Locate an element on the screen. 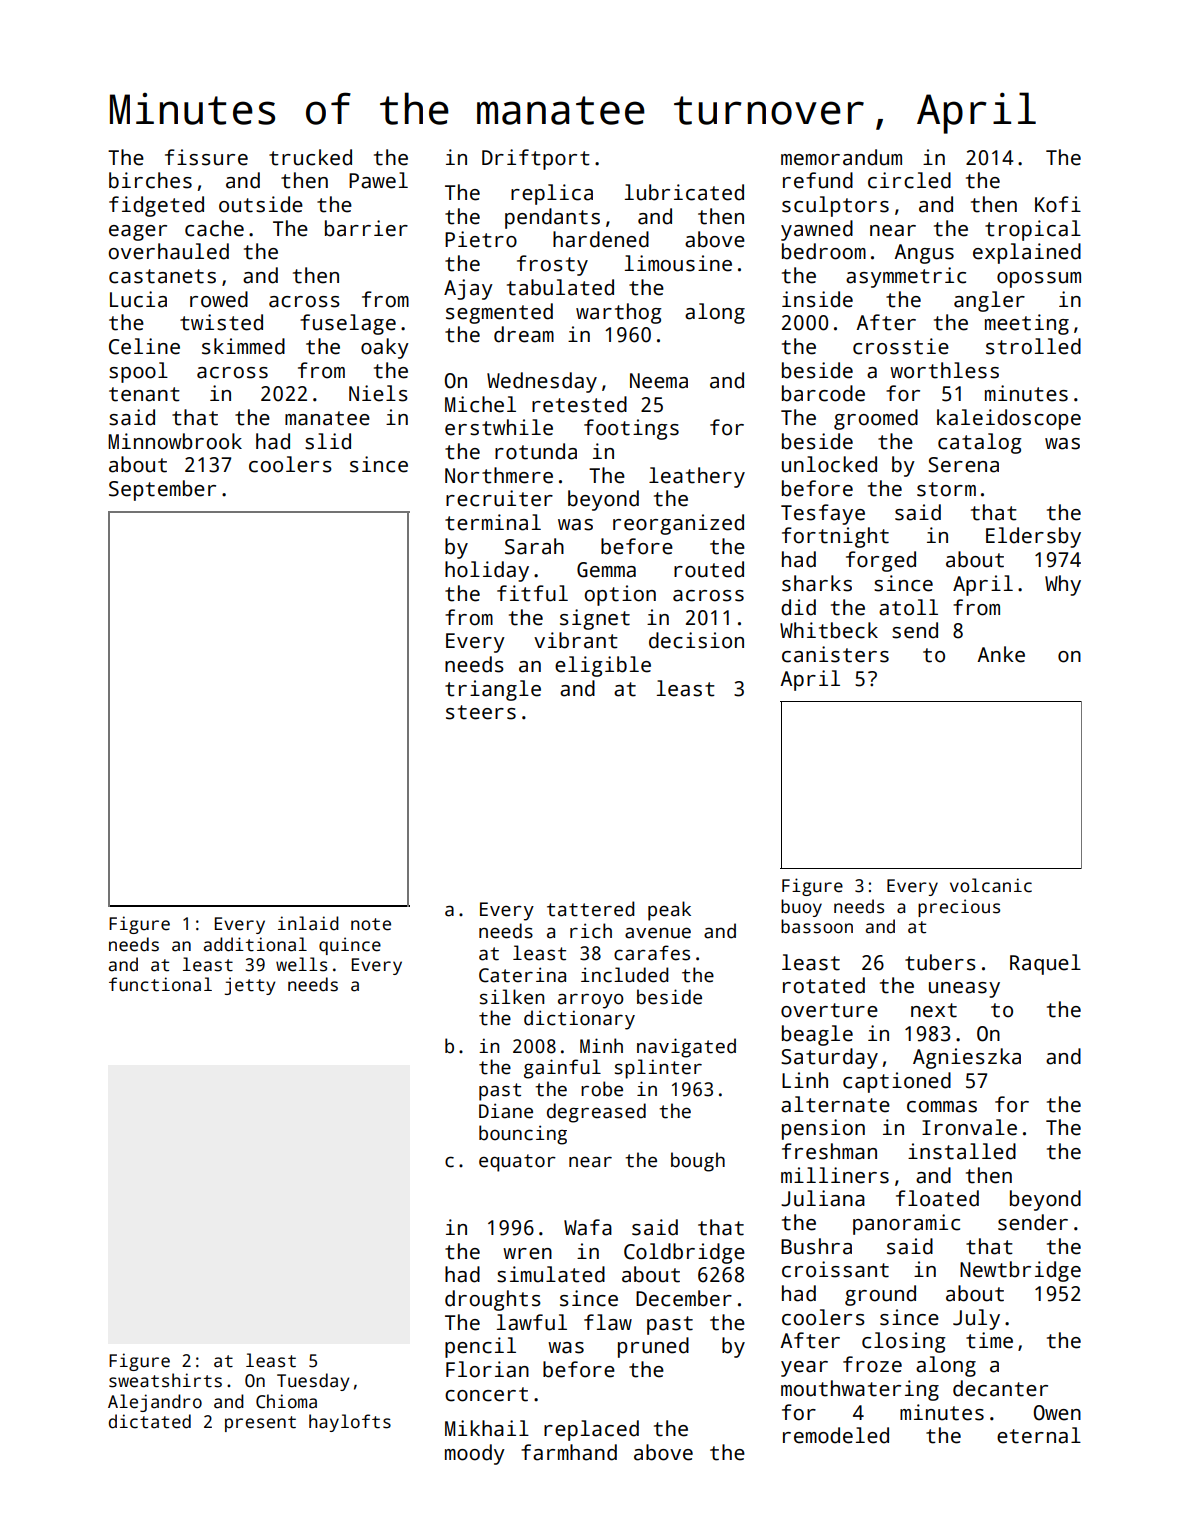  floated is located at coordinates (937, 1198).
